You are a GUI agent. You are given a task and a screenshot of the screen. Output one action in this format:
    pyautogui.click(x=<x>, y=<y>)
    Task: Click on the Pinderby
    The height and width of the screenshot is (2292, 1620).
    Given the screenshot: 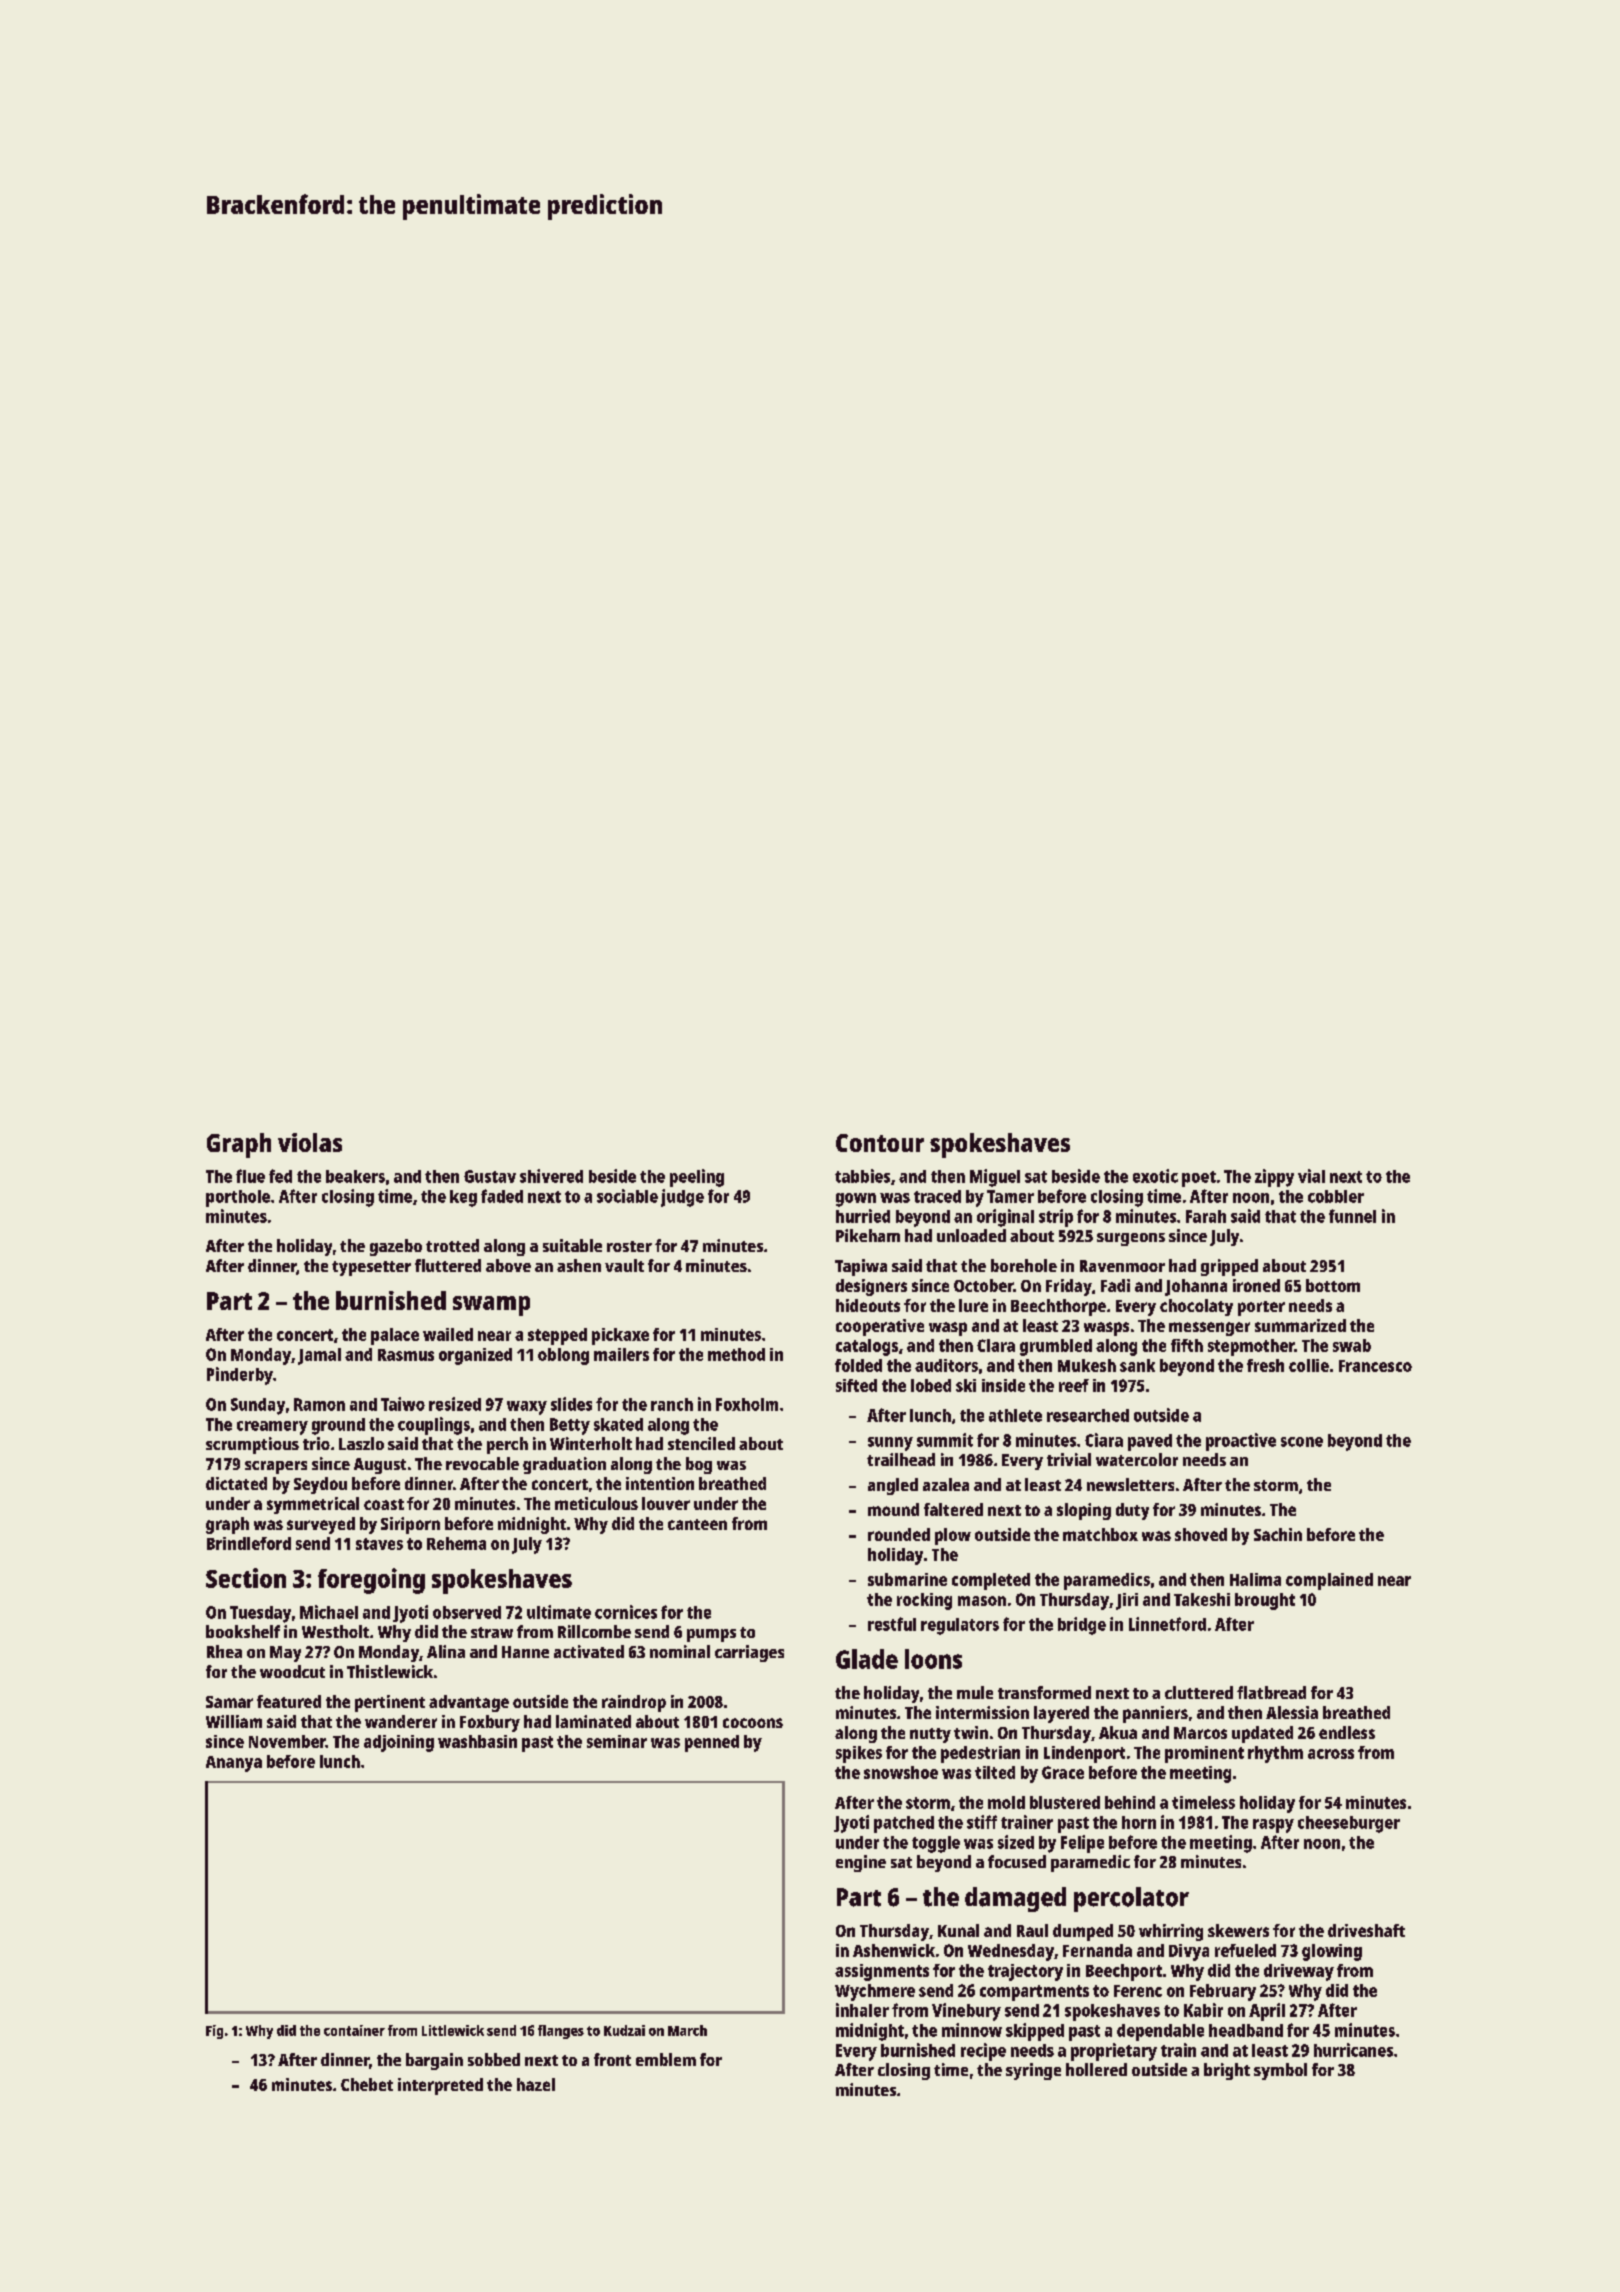 What is the action you would take?
    pyautogui.click(x=240, y=1376)
